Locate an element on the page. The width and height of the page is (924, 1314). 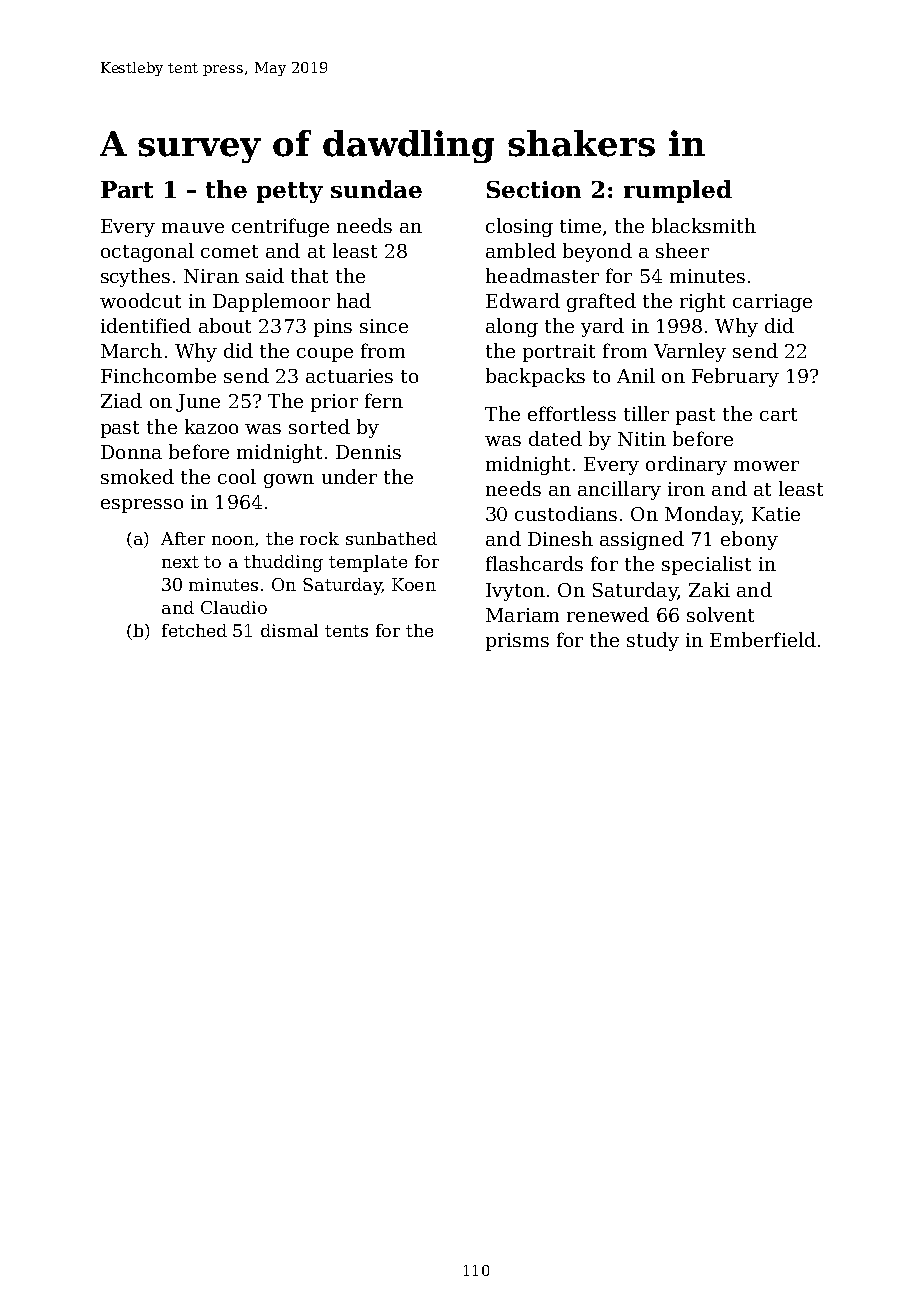
fetched is located at coordinates (194, 630).
